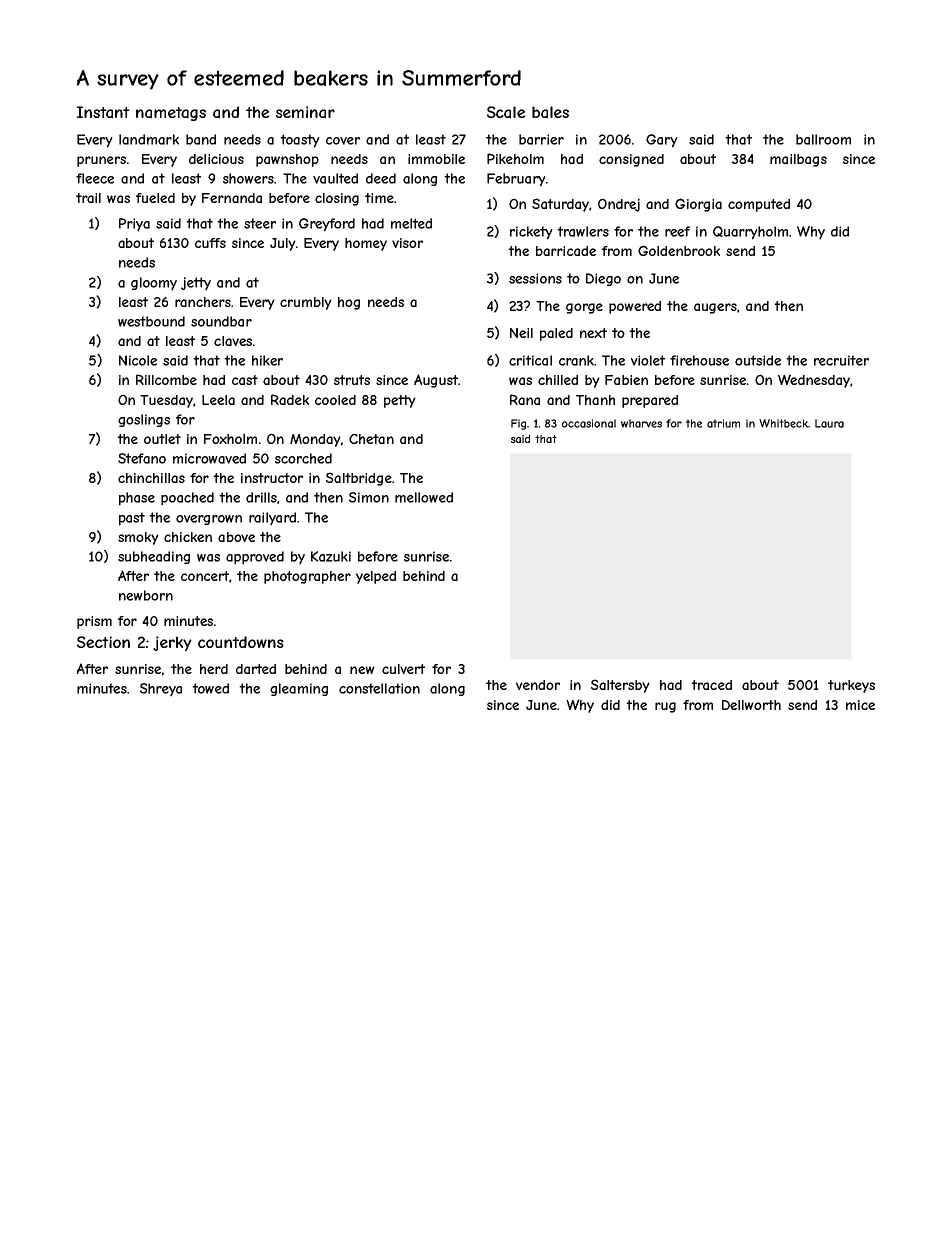 This screenshot has height=1233, width=952. Describe the element at coordinates (171, 114) in the screenshot. I see `nametags` at that location.
